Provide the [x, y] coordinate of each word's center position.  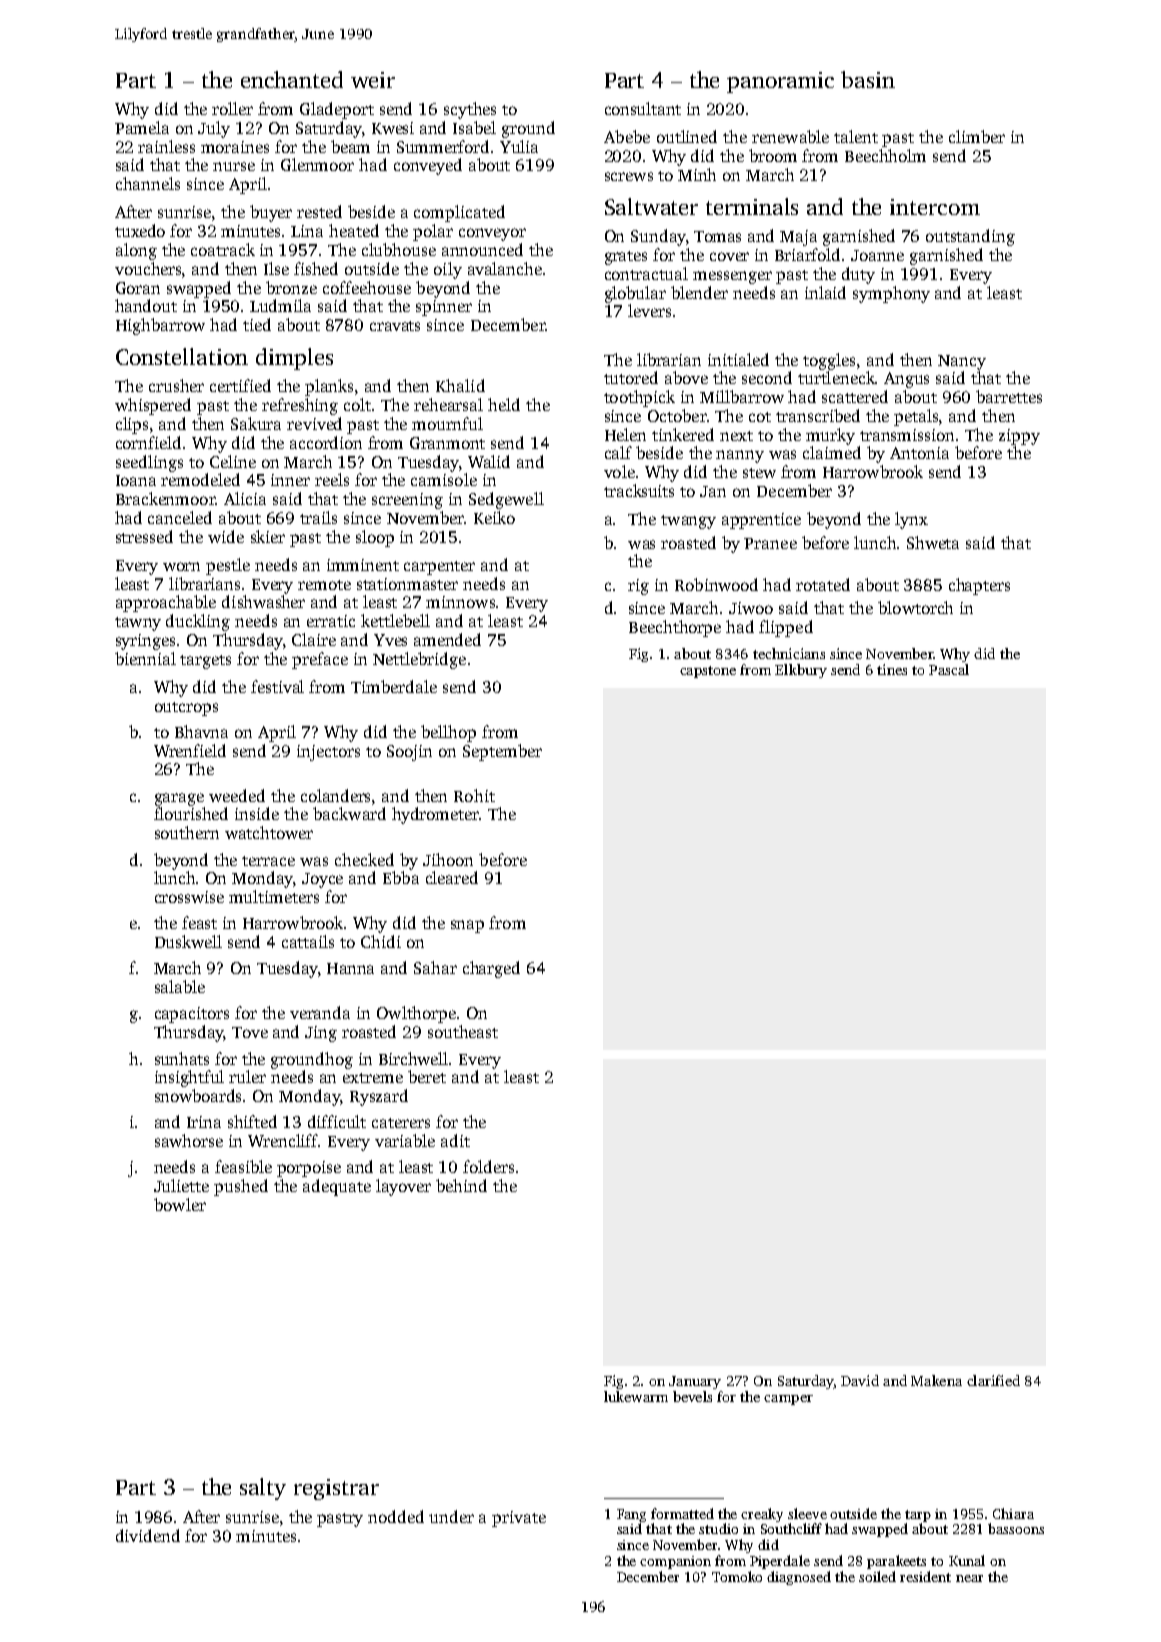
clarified [993, 1380]
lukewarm [636, 1396]
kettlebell [395, 620]
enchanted [292, 79]
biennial [145, 658]
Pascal [949, 669]
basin [868, 79]
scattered [855, 396]
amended [447, 639]
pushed [241, 1187]
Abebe [627, 136]
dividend [148, 1535]
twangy [688, 522]
